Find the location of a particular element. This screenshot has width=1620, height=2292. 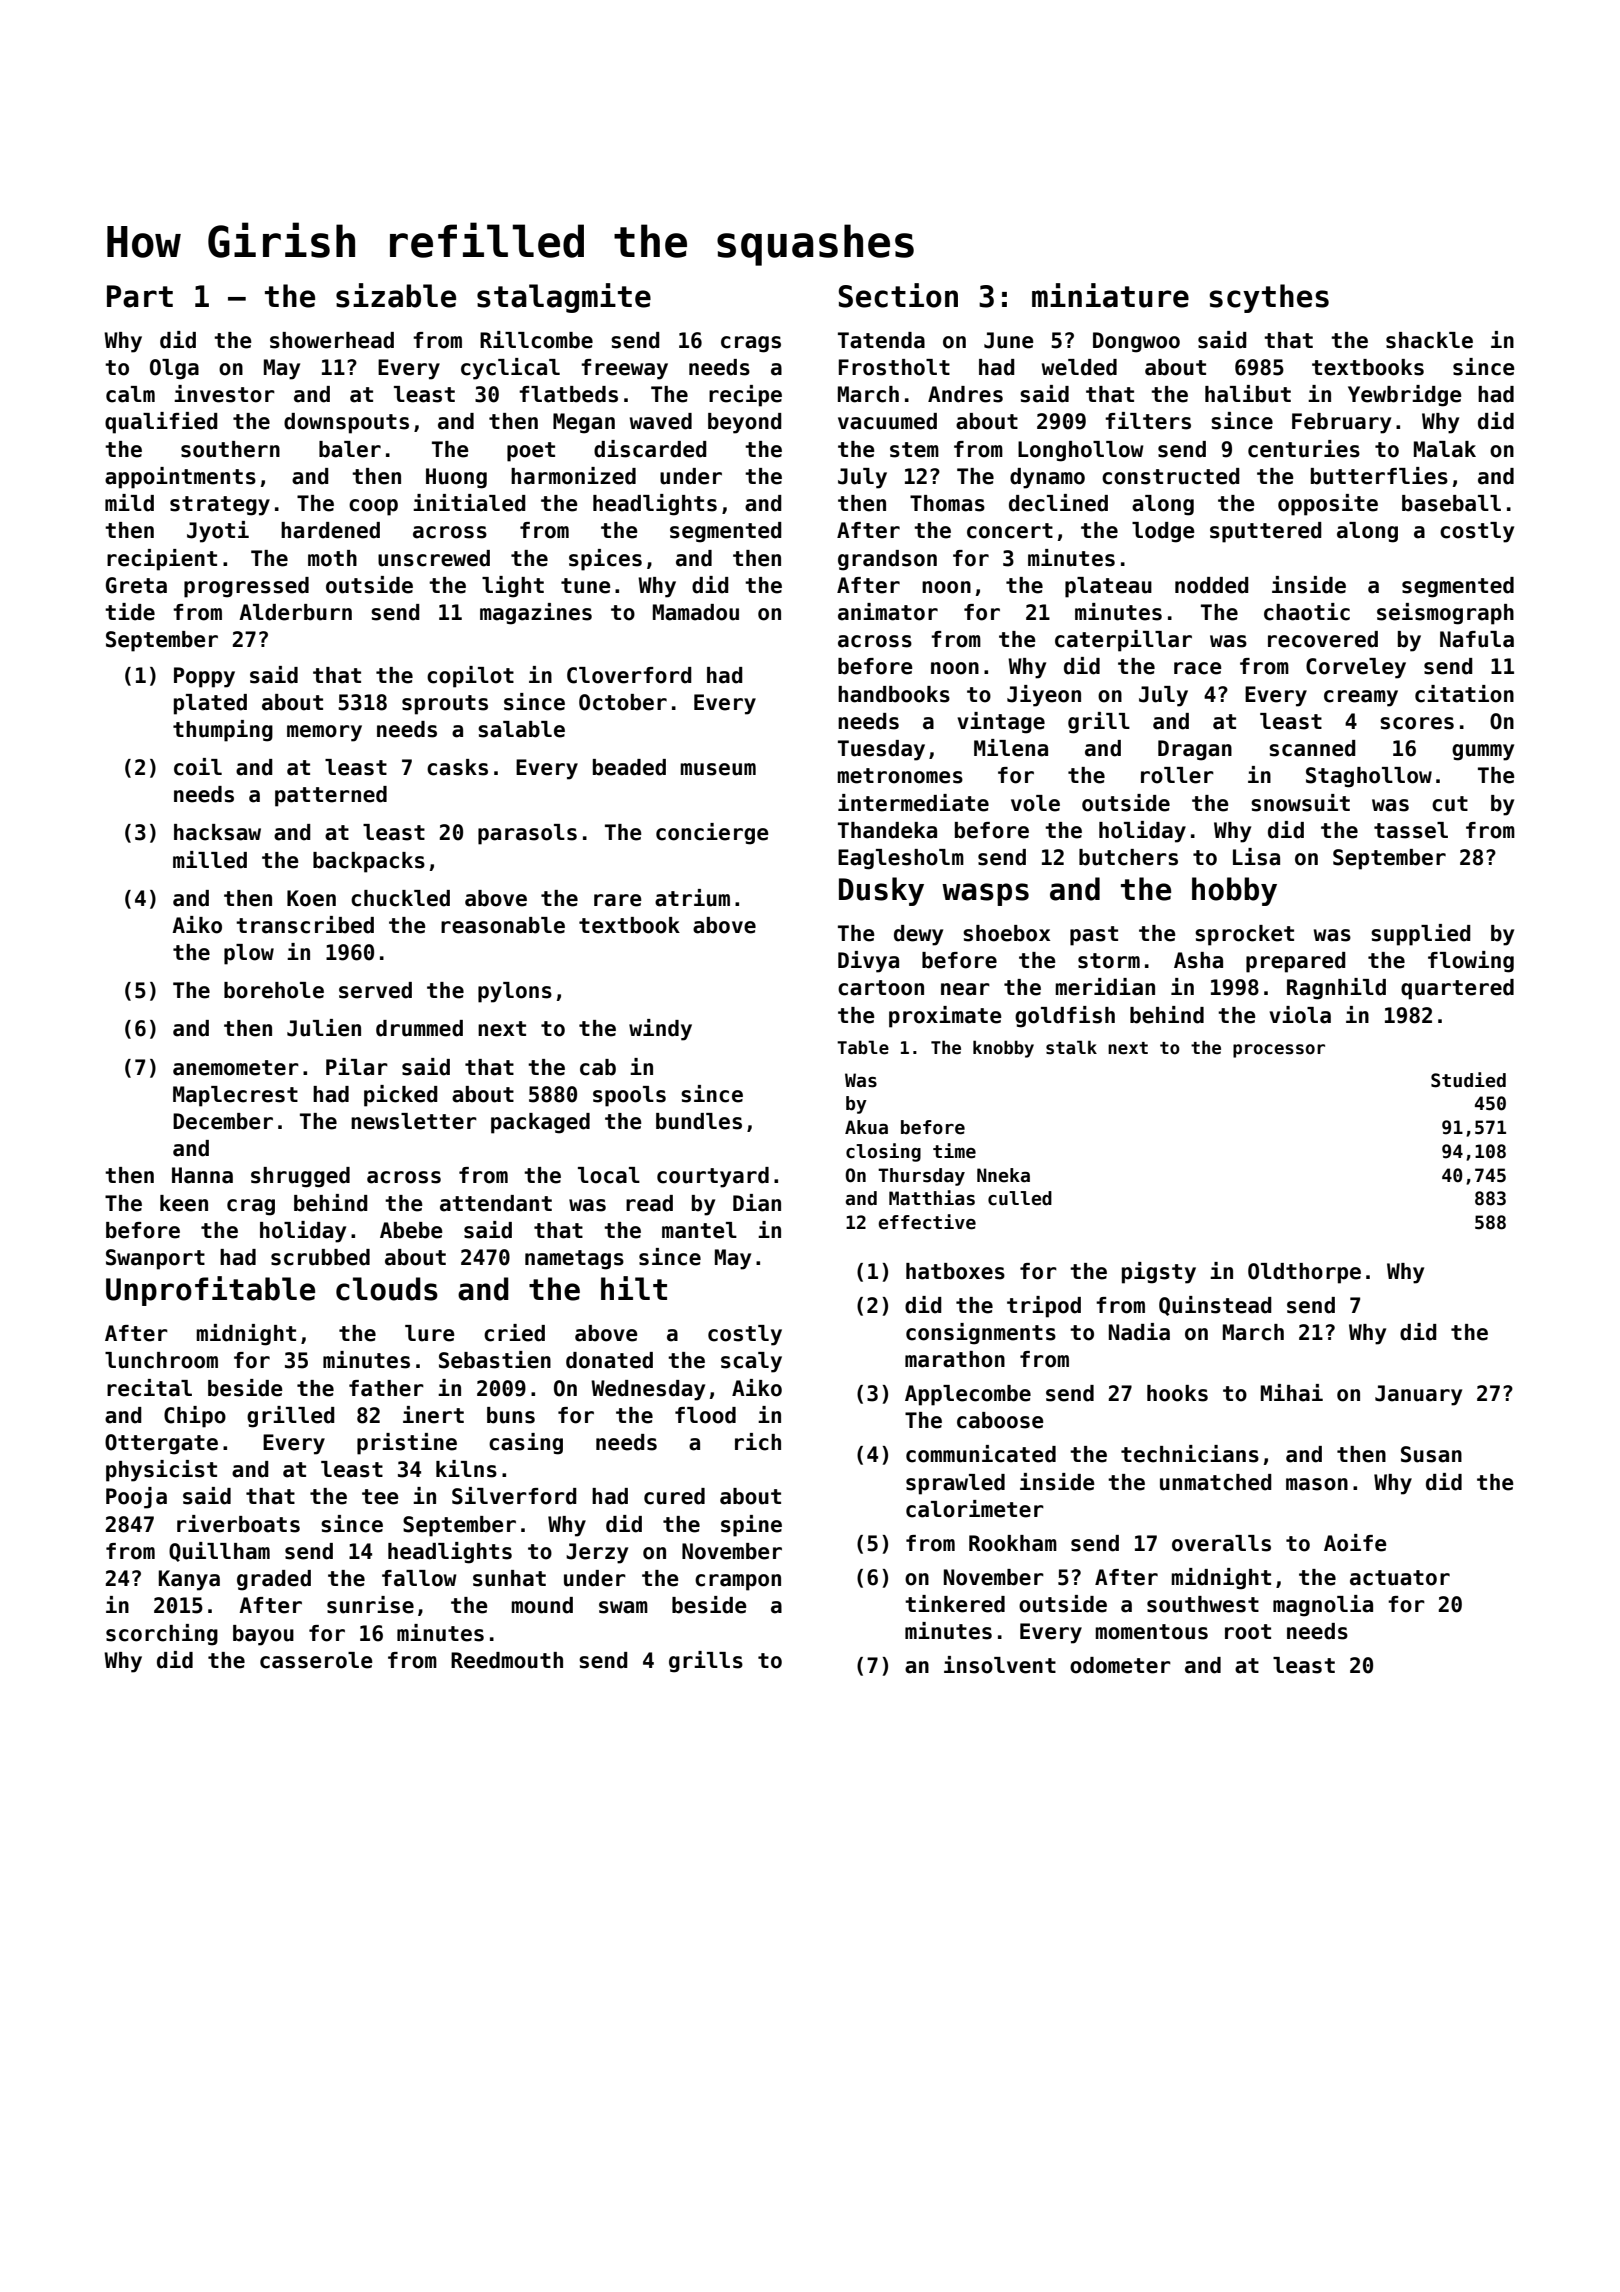

shackle is located at coordinates (1429, 340).
